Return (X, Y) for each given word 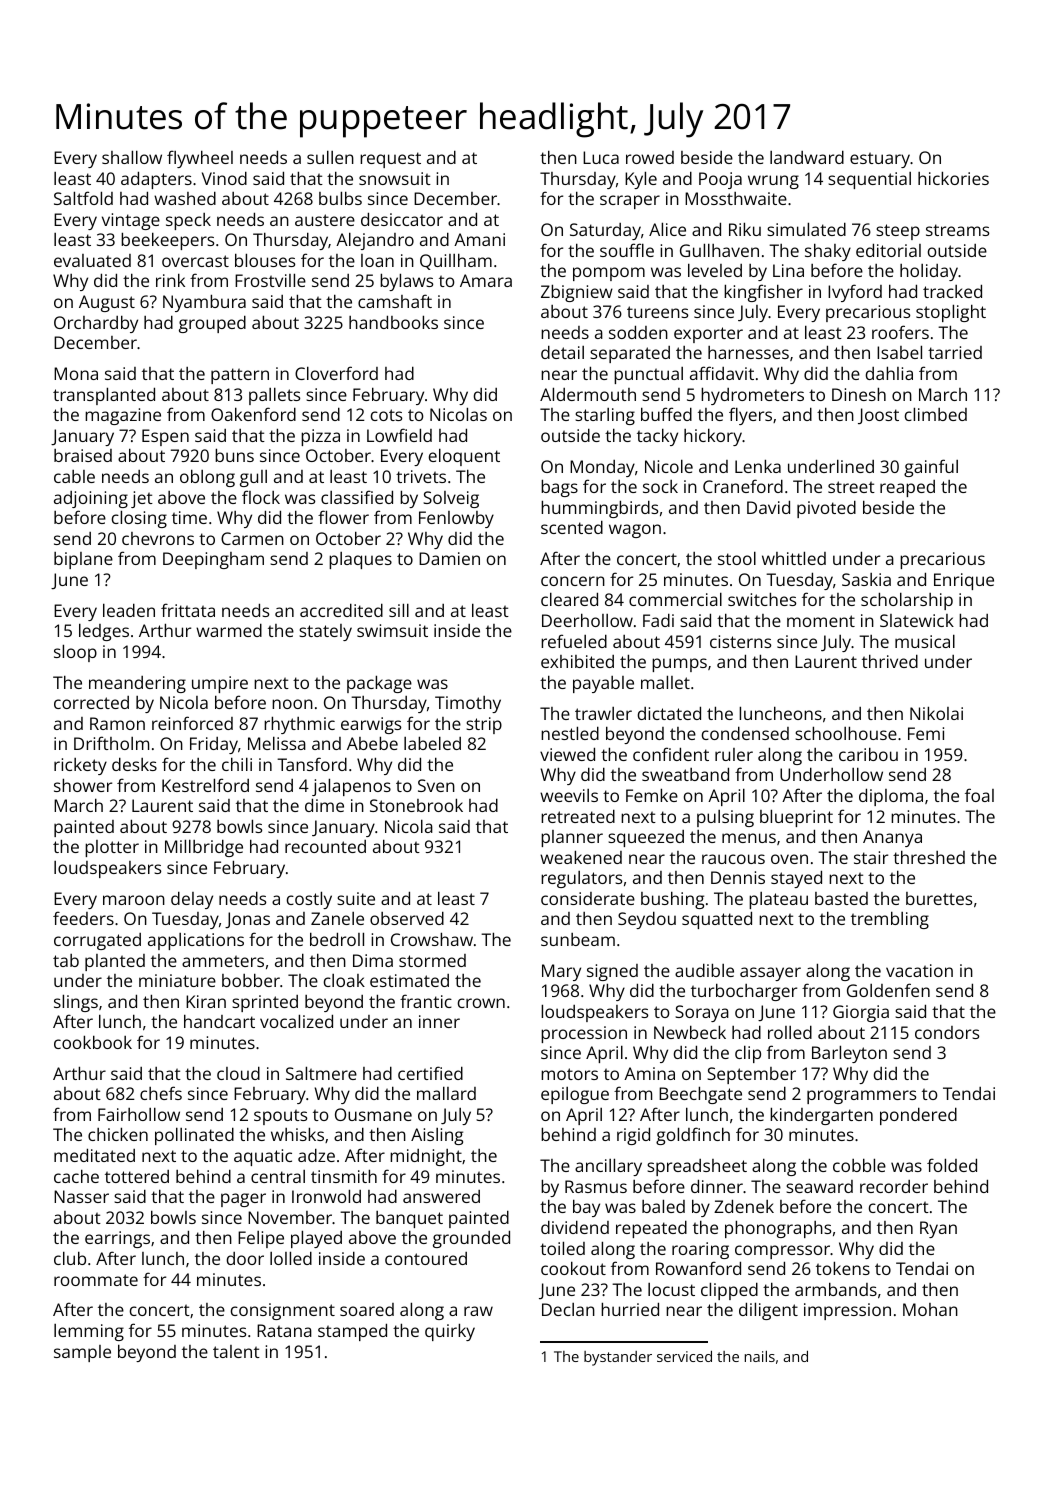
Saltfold (83, 198)
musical (925, 641)
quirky (450, 1332)
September (751, 1075)
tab (66, 960)
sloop (75, 653)
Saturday (605, 231)
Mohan (930, 1309)
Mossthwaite (736, 198)
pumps (679, 665)
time (189, 517)
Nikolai (936, 713)
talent (236, 1351)
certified (430, 1073)
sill (399, 610)
